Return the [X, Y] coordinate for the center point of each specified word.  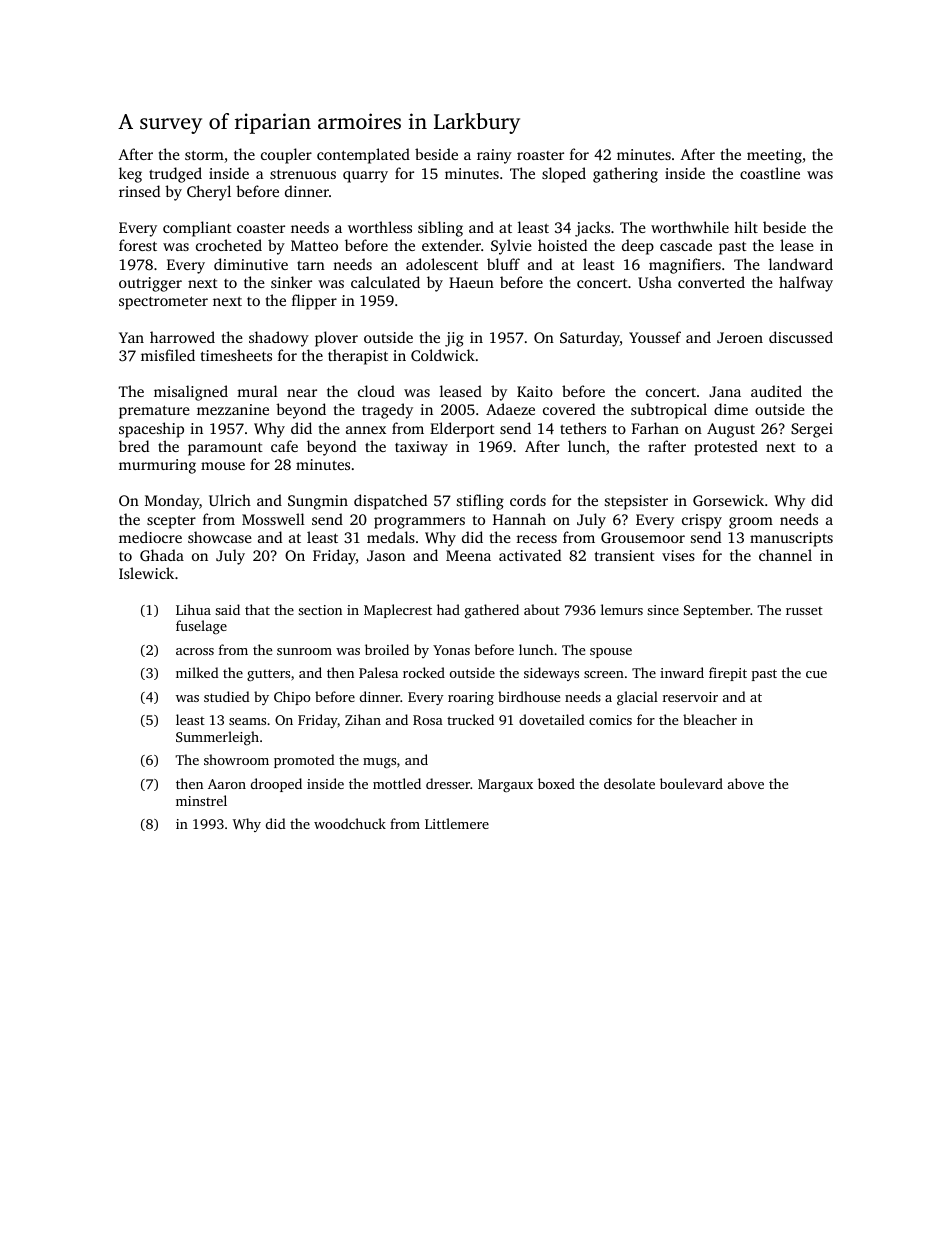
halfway [806, 284]
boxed [556, 783]
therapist [358, 357]
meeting [774, 156]
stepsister [636, 502]
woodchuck [350, 823]
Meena [468, 555]
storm [204, 155]
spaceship [151, 430]
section [320, 610]
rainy [494, 156]
